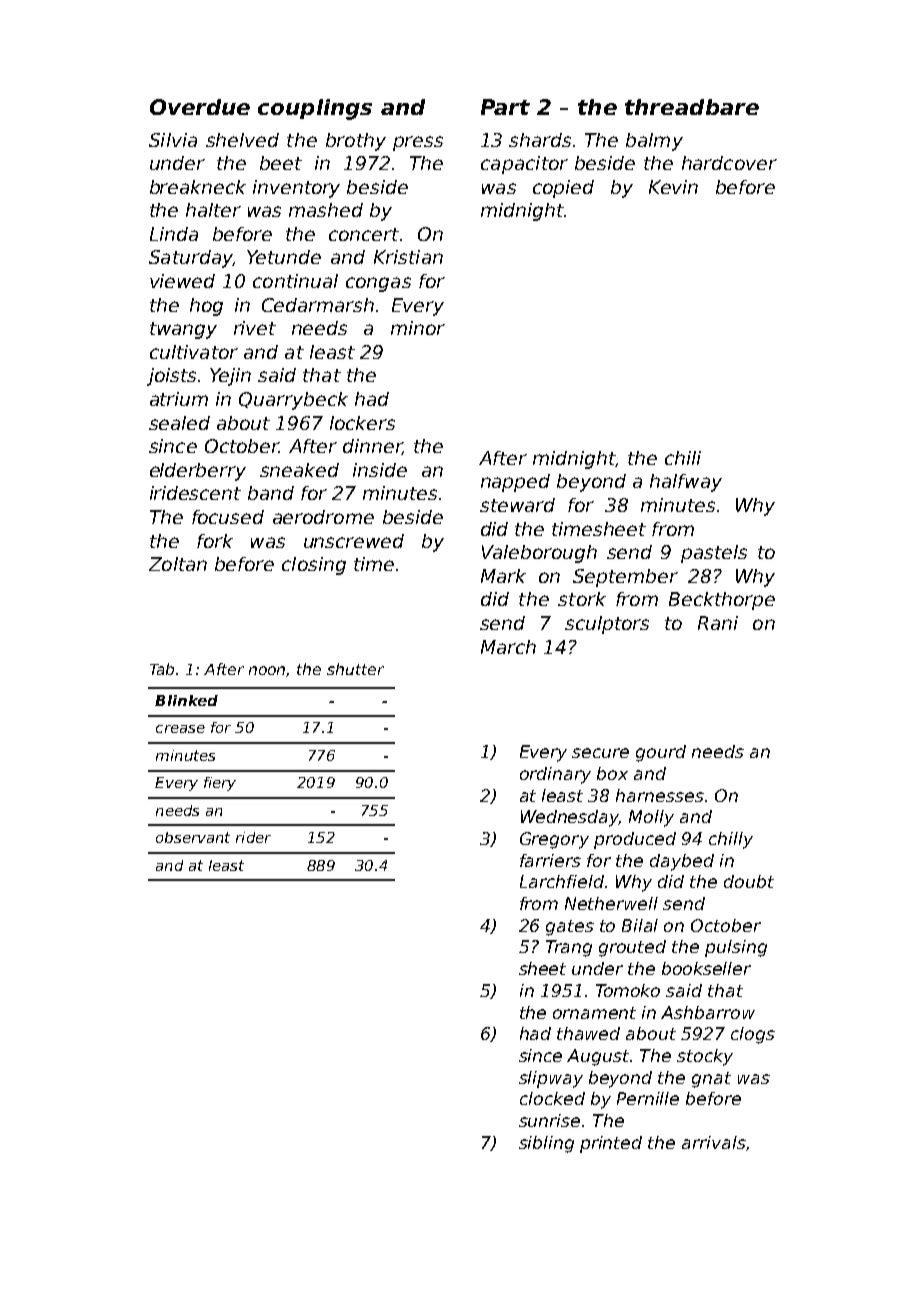  What do you see at coordinates (200, 107) in the page?
I see `Overdue` at bounding box center [200, 107].
